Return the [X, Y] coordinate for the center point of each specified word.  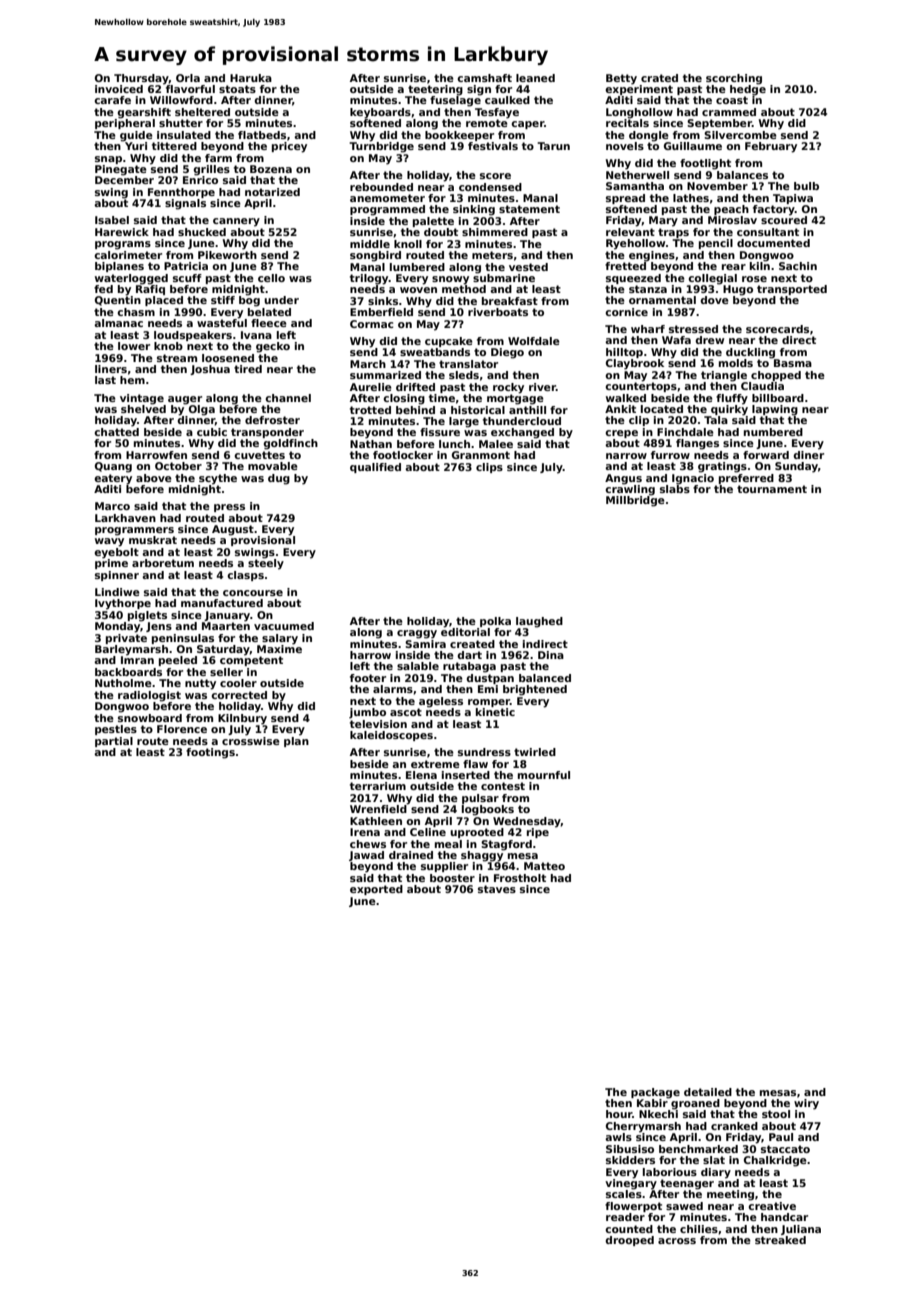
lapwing [775, 410]
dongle [649, 136]
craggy [417, 634]
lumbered [417, 267]
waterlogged [131, 279]
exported [376, 890]
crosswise [251, 741]
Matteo [544, 866]
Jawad [366, 856]
